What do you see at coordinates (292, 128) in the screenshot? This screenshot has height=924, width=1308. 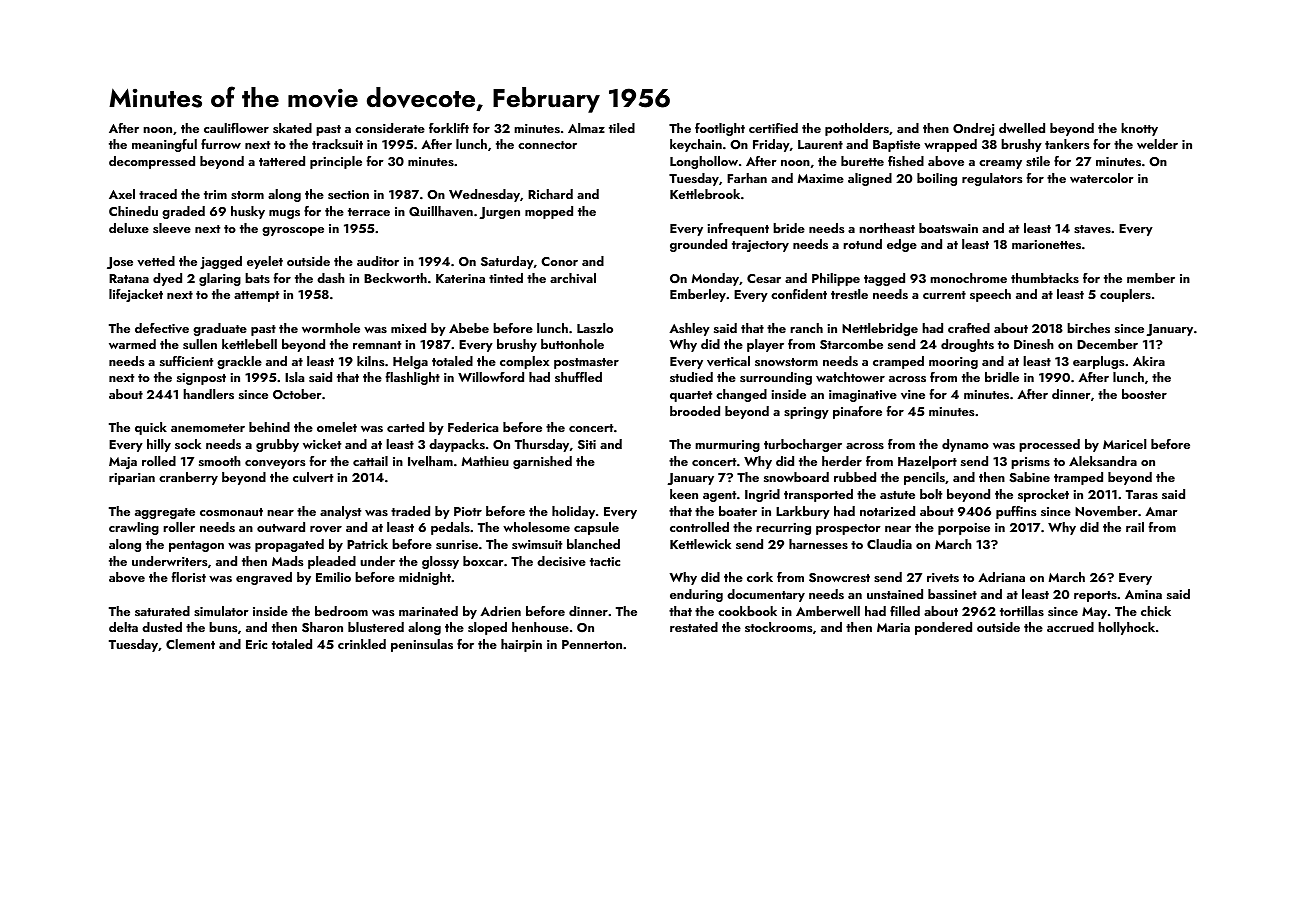 I see `skated` at bounding box center [292, 128].
